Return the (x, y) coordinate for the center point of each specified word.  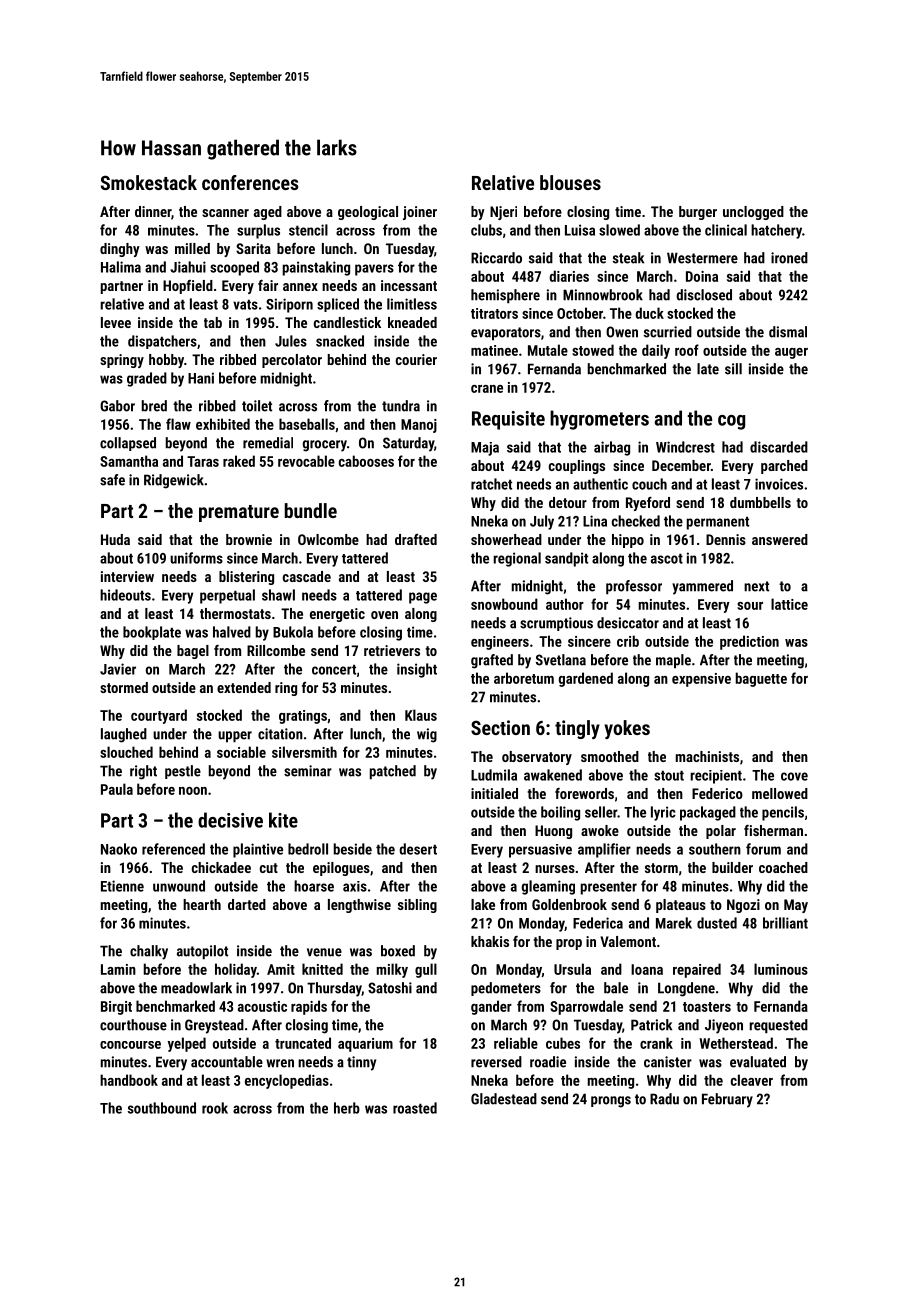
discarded (779, 447)
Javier (118, 669)
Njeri (503, 213)
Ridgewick (174, 481)
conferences (250, 182)
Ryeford (648, 504)
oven (384, 615)
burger (698, 213)
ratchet (491, 484)
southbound (162, 1108)
